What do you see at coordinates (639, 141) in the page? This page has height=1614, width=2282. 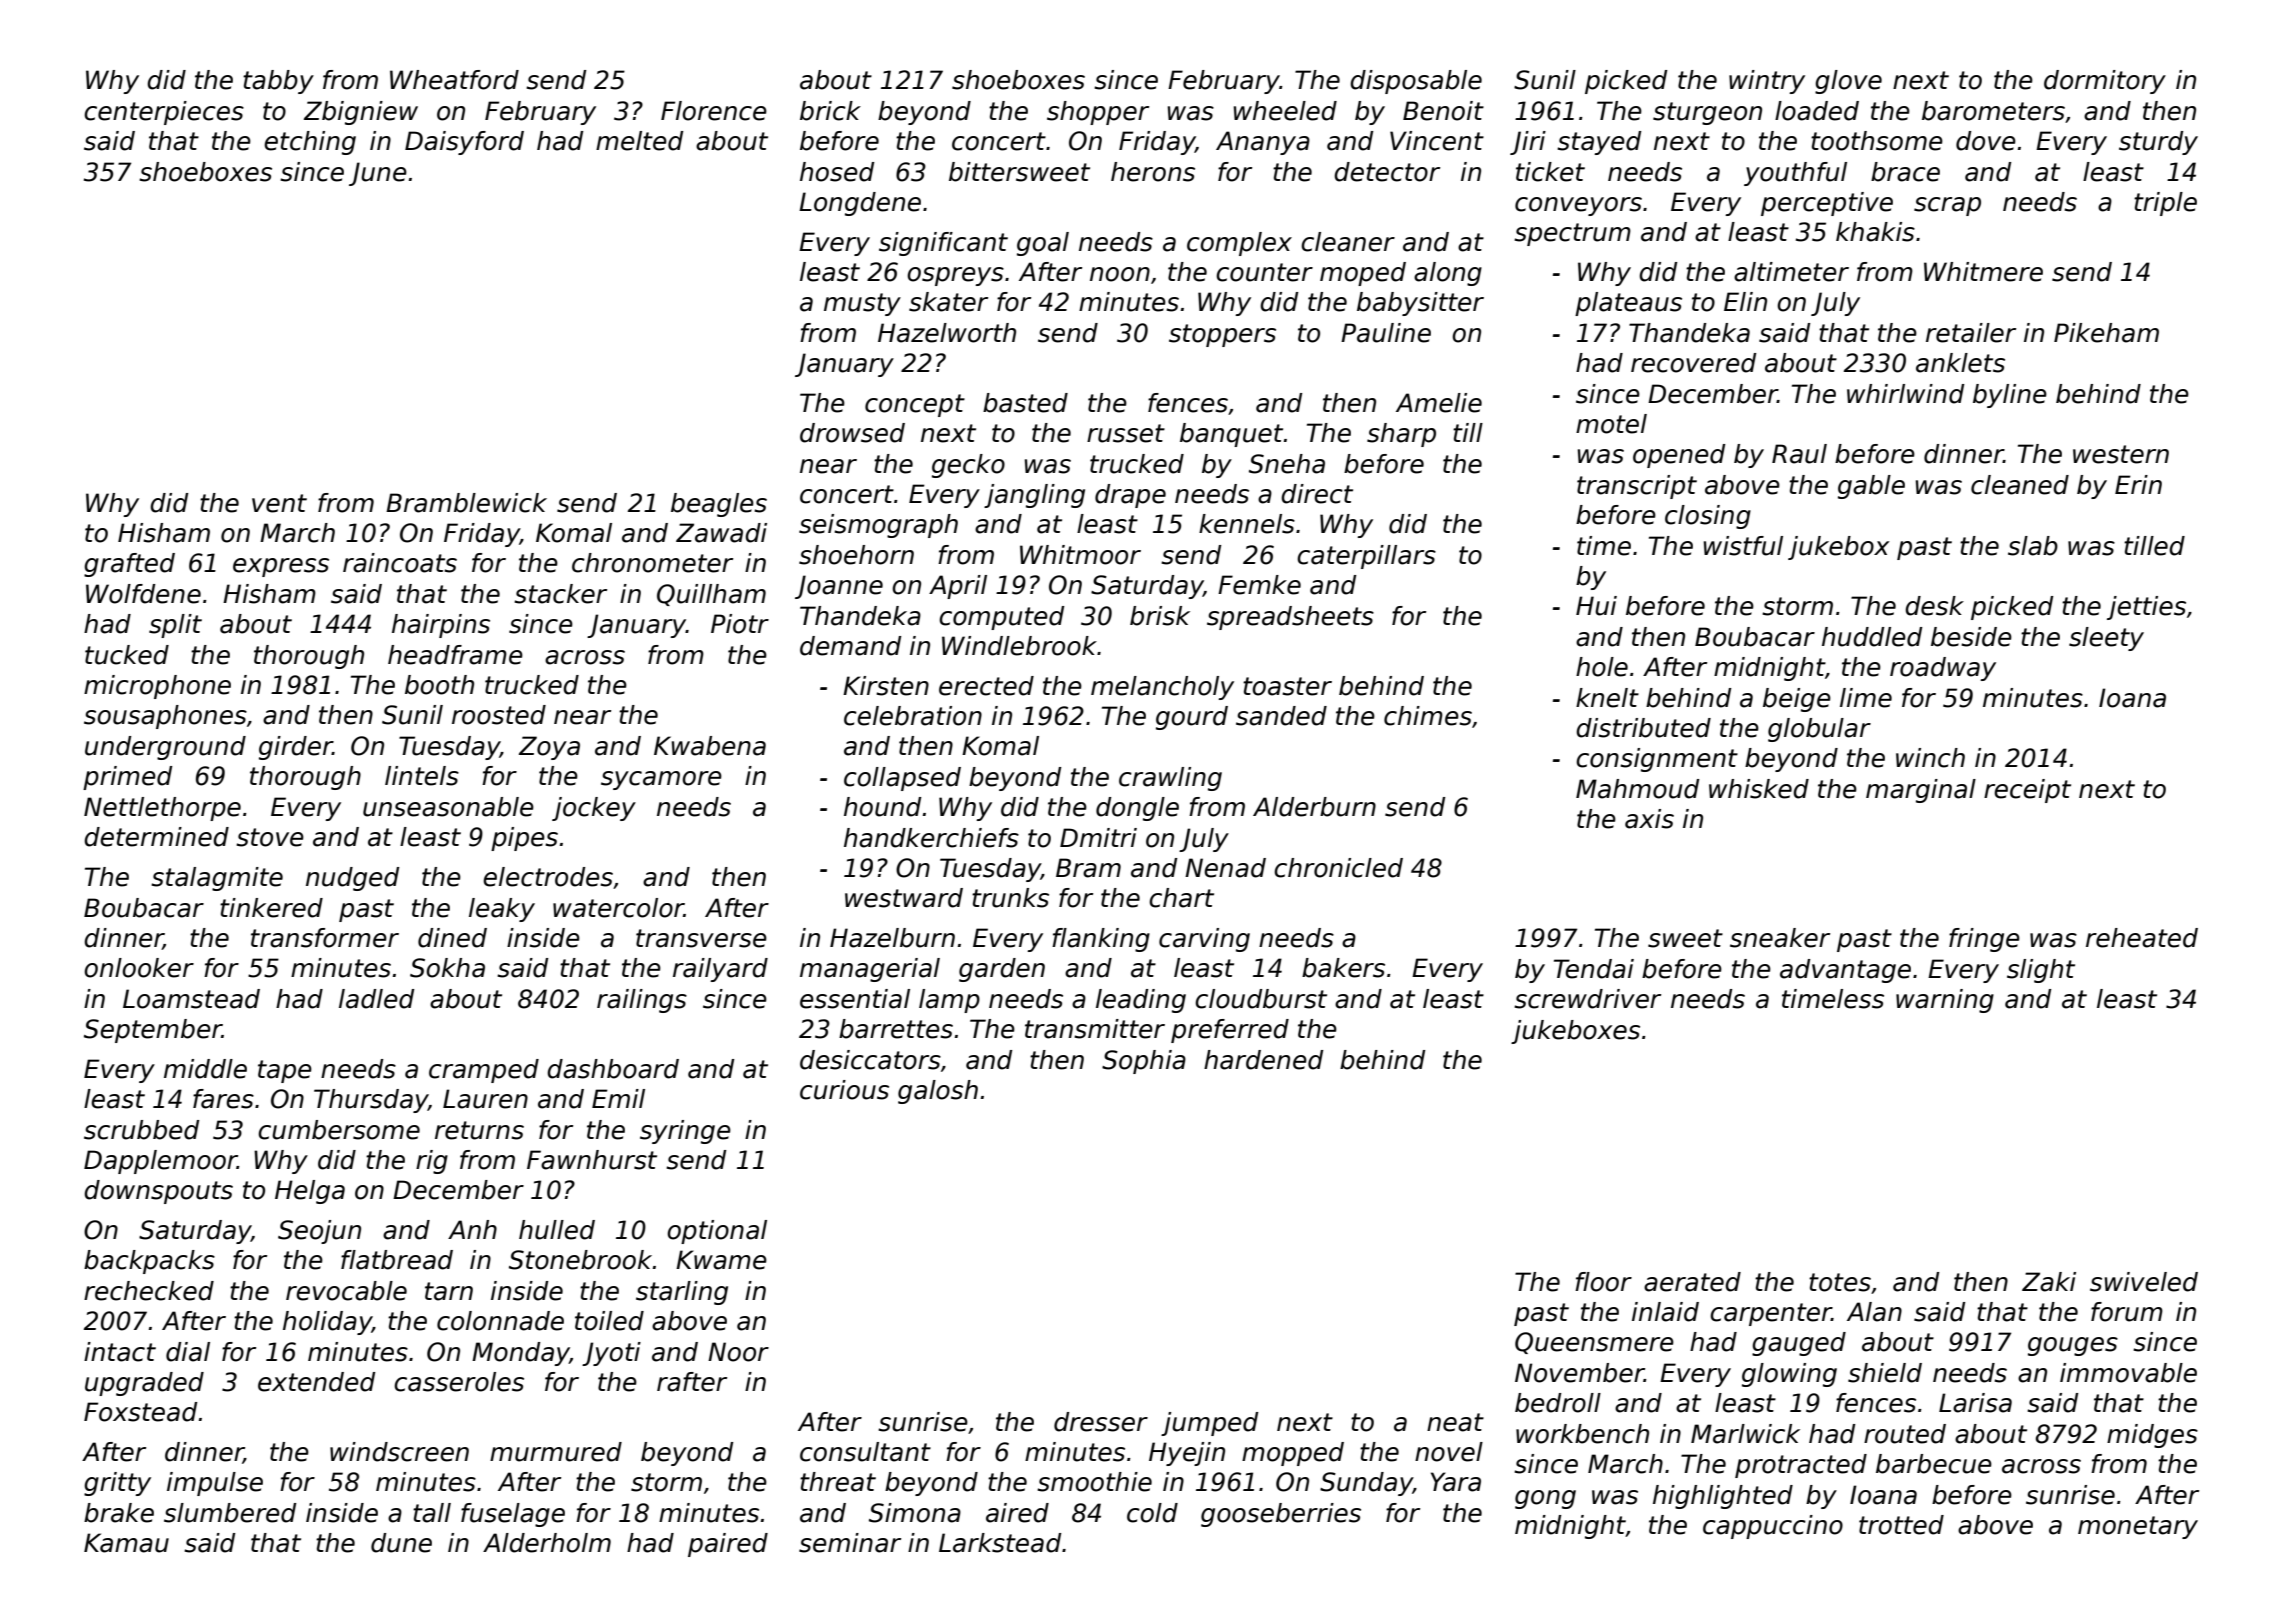 I see `melted` at bounding box center [639, 141].
